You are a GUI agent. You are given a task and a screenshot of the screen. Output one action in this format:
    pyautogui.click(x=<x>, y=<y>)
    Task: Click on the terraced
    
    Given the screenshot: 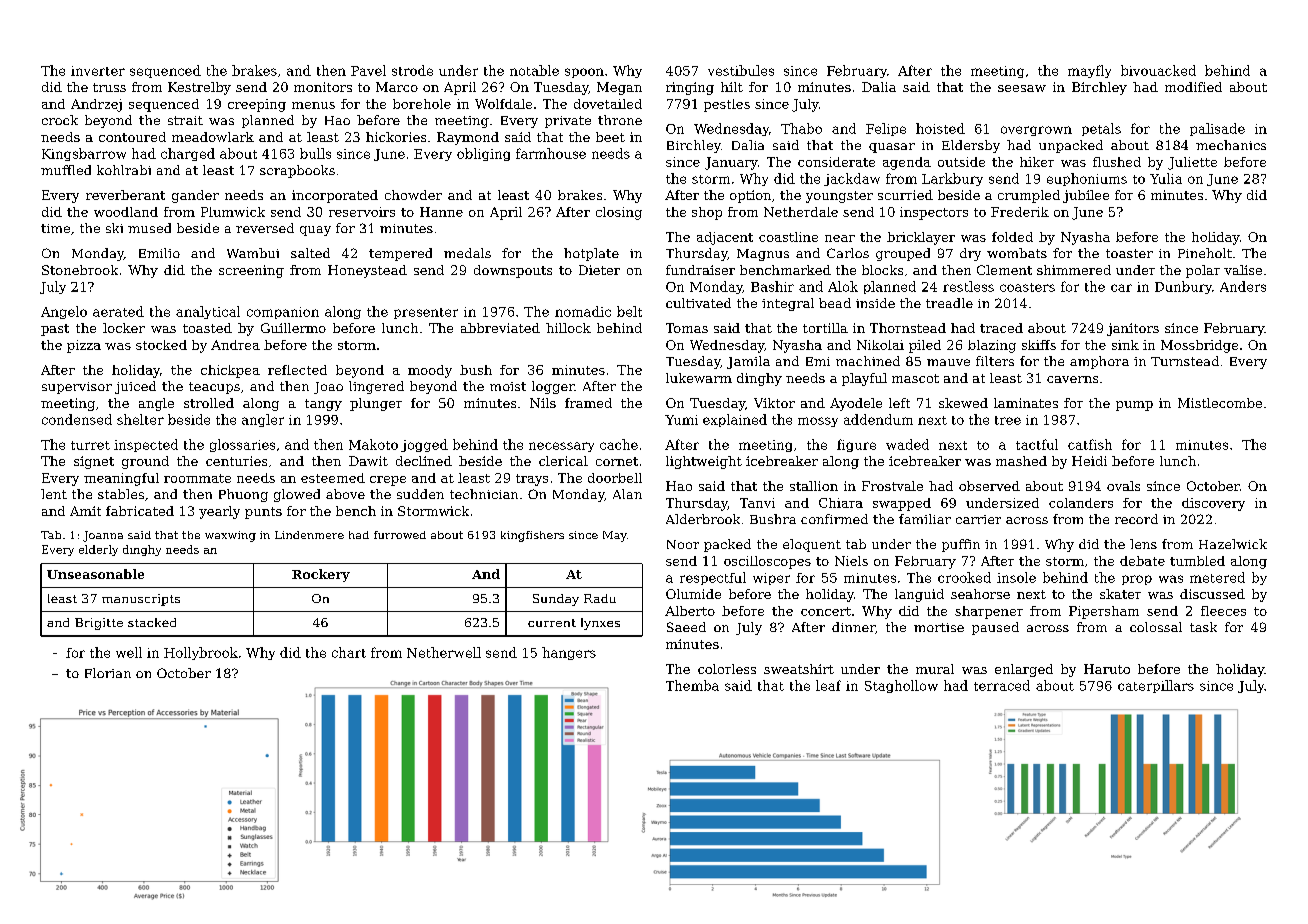 What is the action you would take?
    pyautogui.click(x=1002, y=685)
